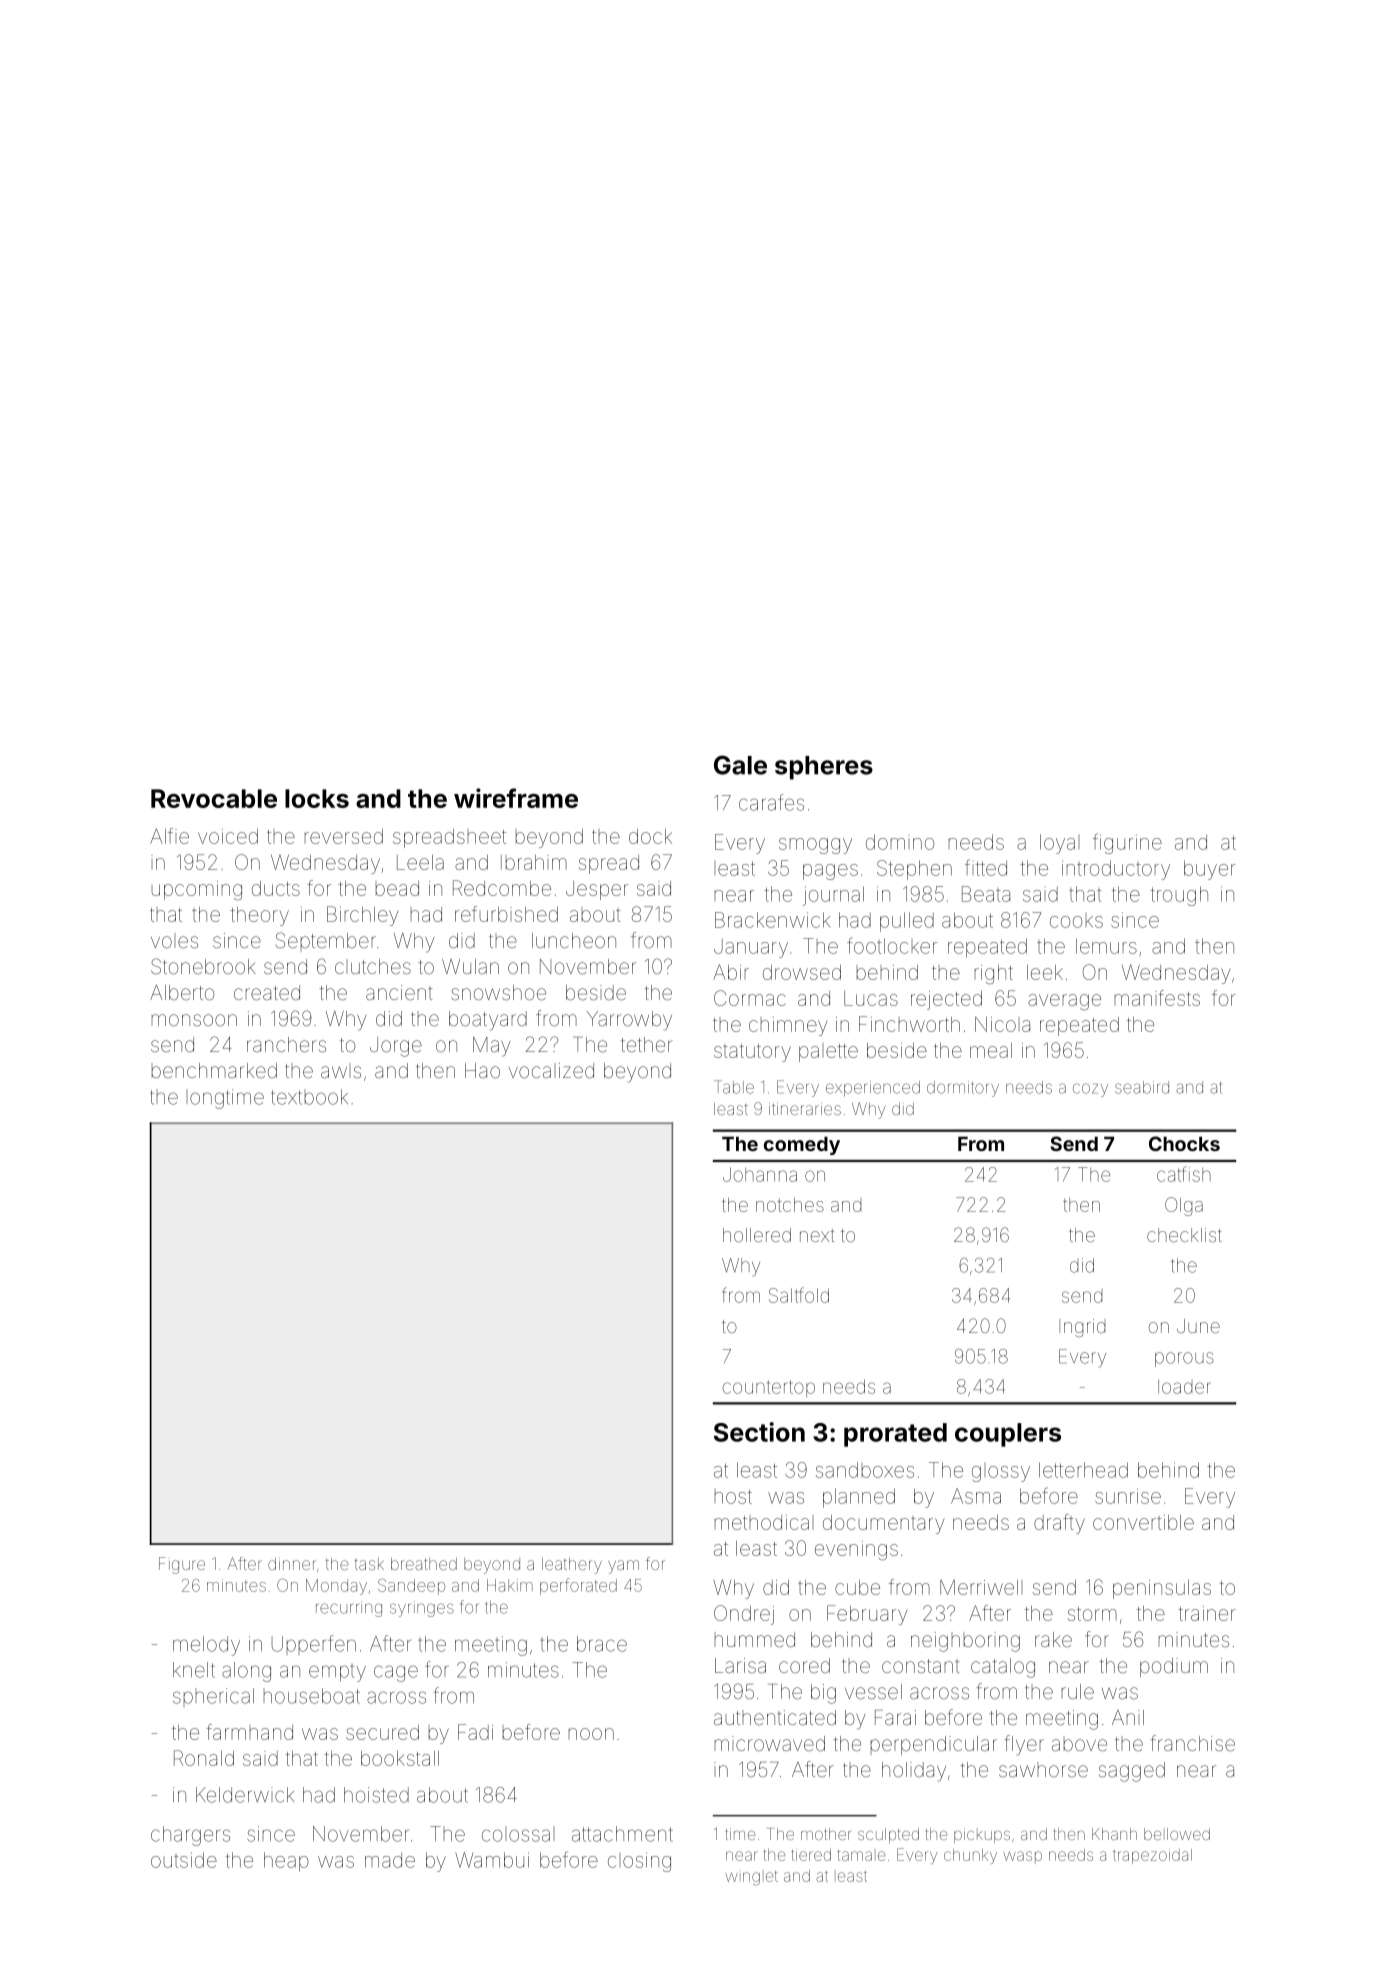 The image size is (1386, 1969). What do you see at coordinates (824, 768) in the image?
I see `spheres` at bounding box center [824, 768].
